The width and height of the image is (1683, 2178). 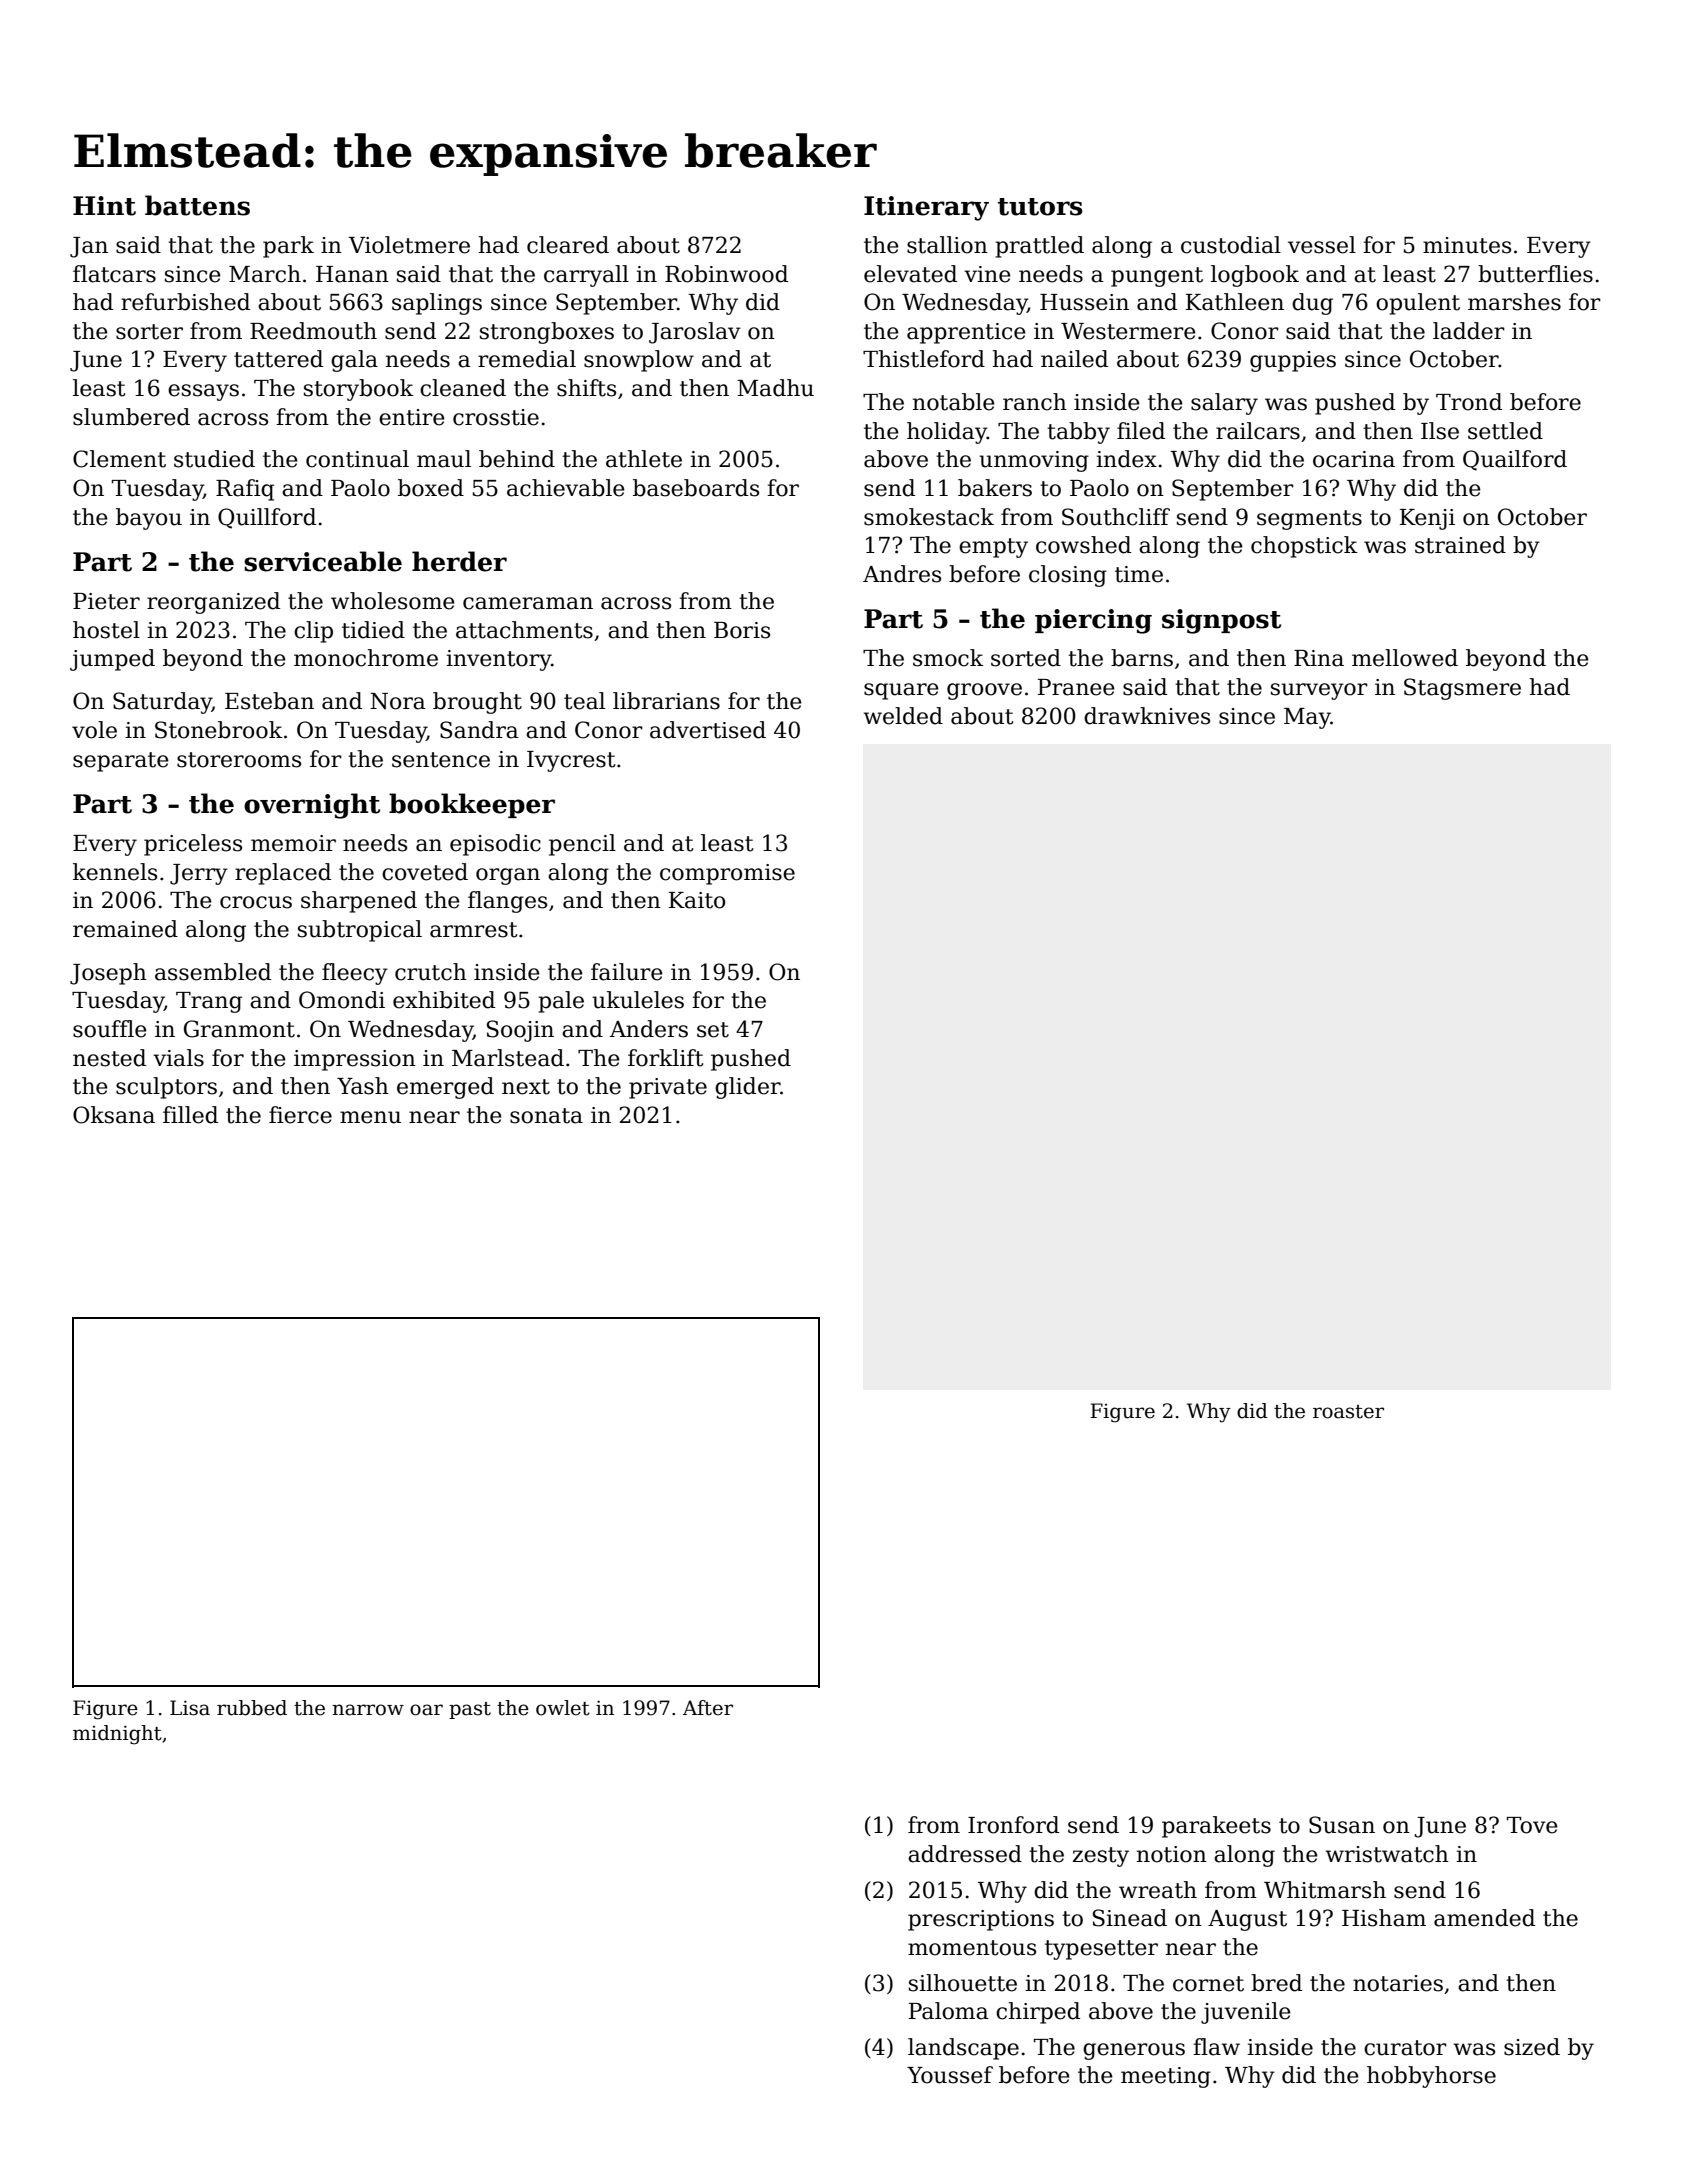 I want to click on compromise, so click(x=727, y=874).
